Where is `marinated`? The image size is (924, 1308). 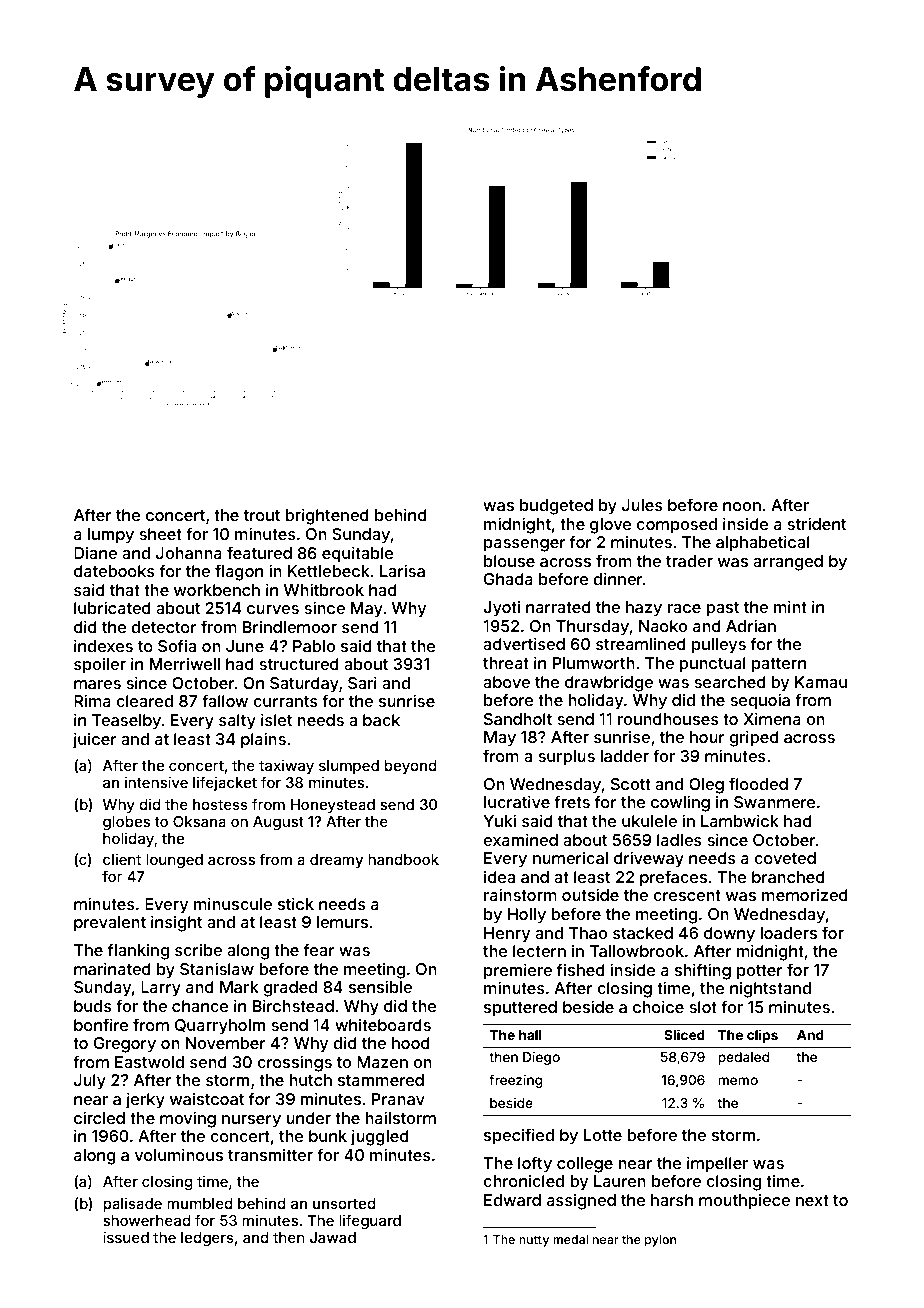 marinated is located at coordinates (112, 968).
